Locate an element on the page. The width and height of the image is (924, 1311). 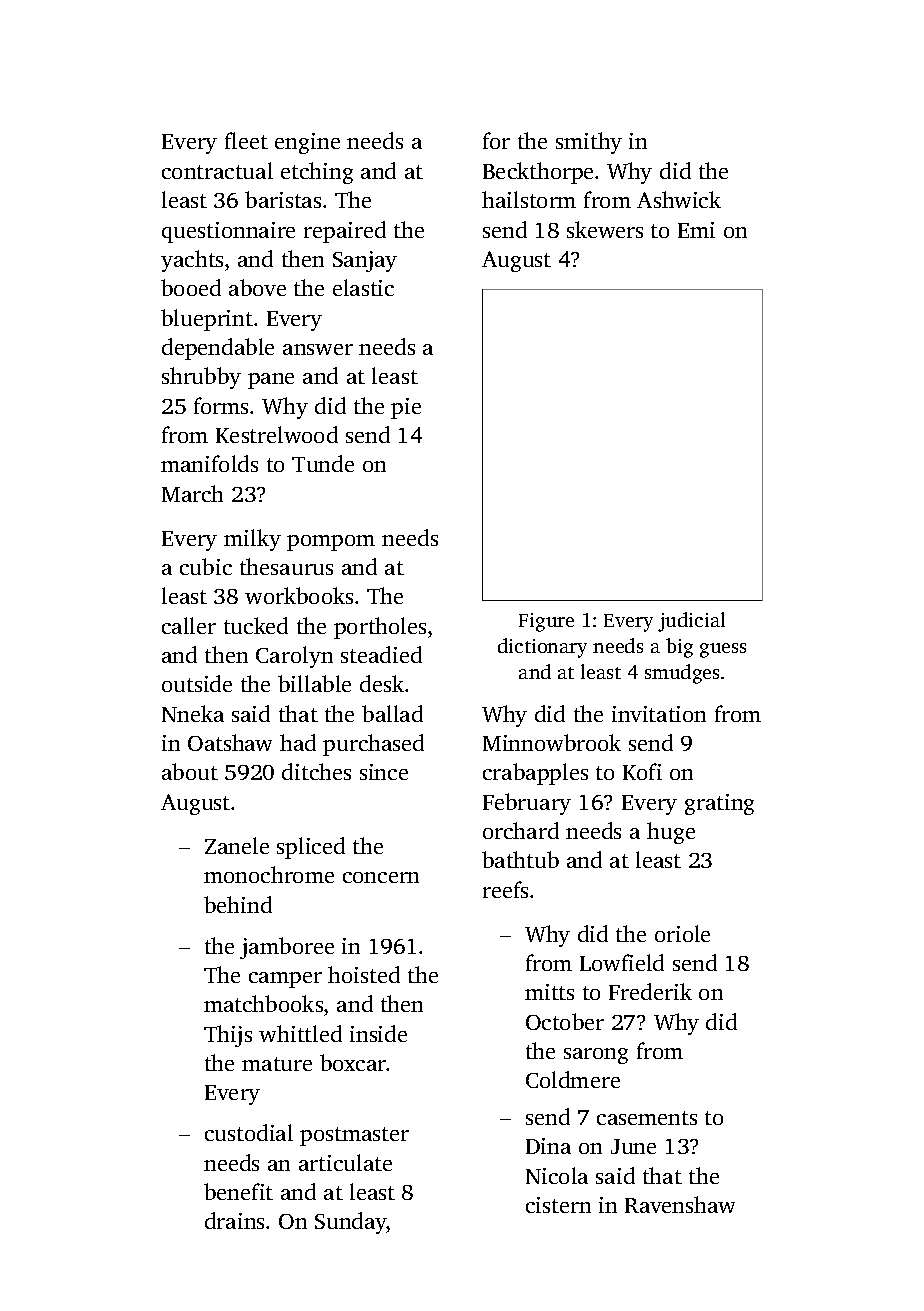
Sanjay is located at coordinates (365, 261).
